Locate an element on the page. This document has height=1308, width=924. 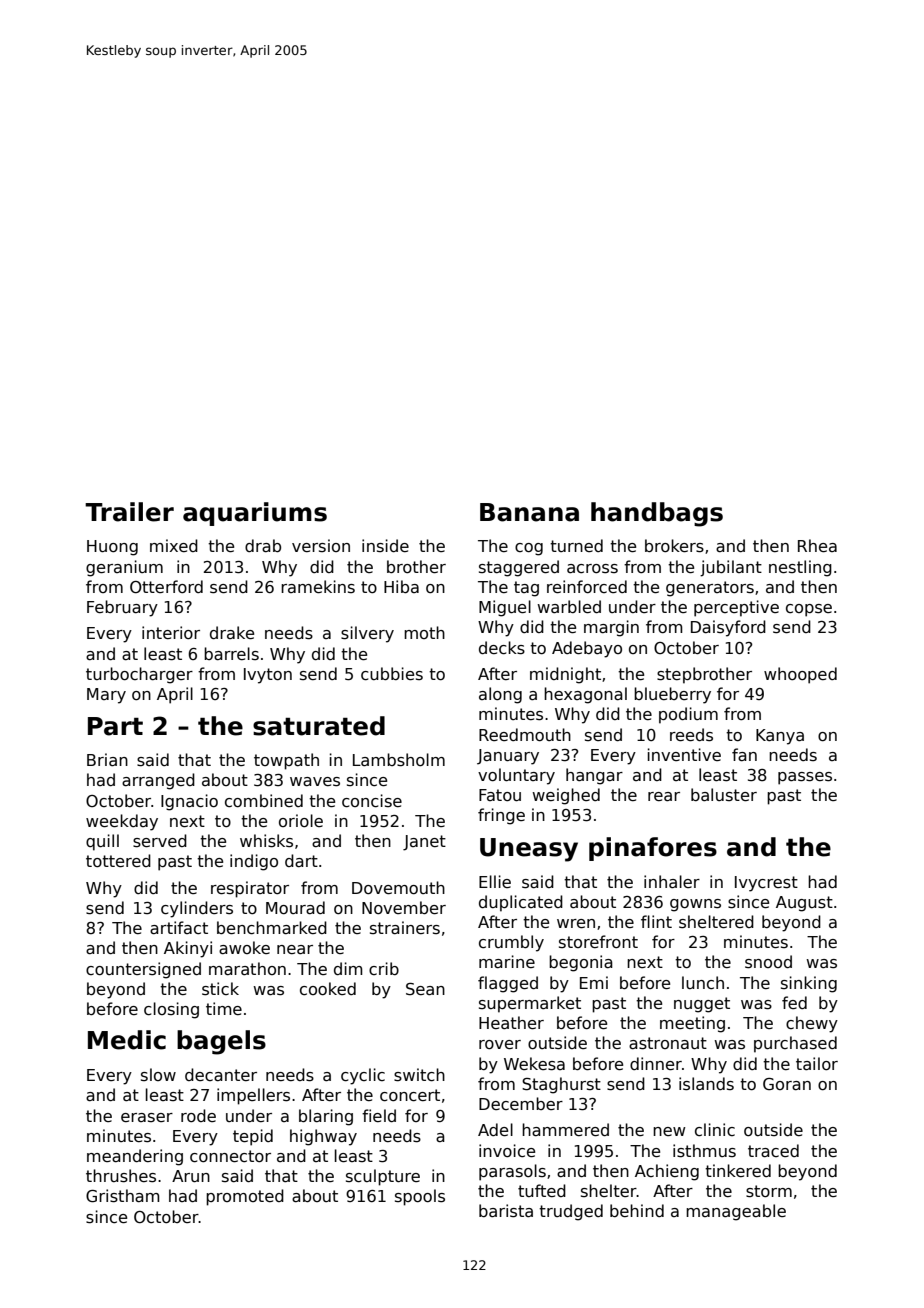
barrels is located at coordinates (231, 653).
